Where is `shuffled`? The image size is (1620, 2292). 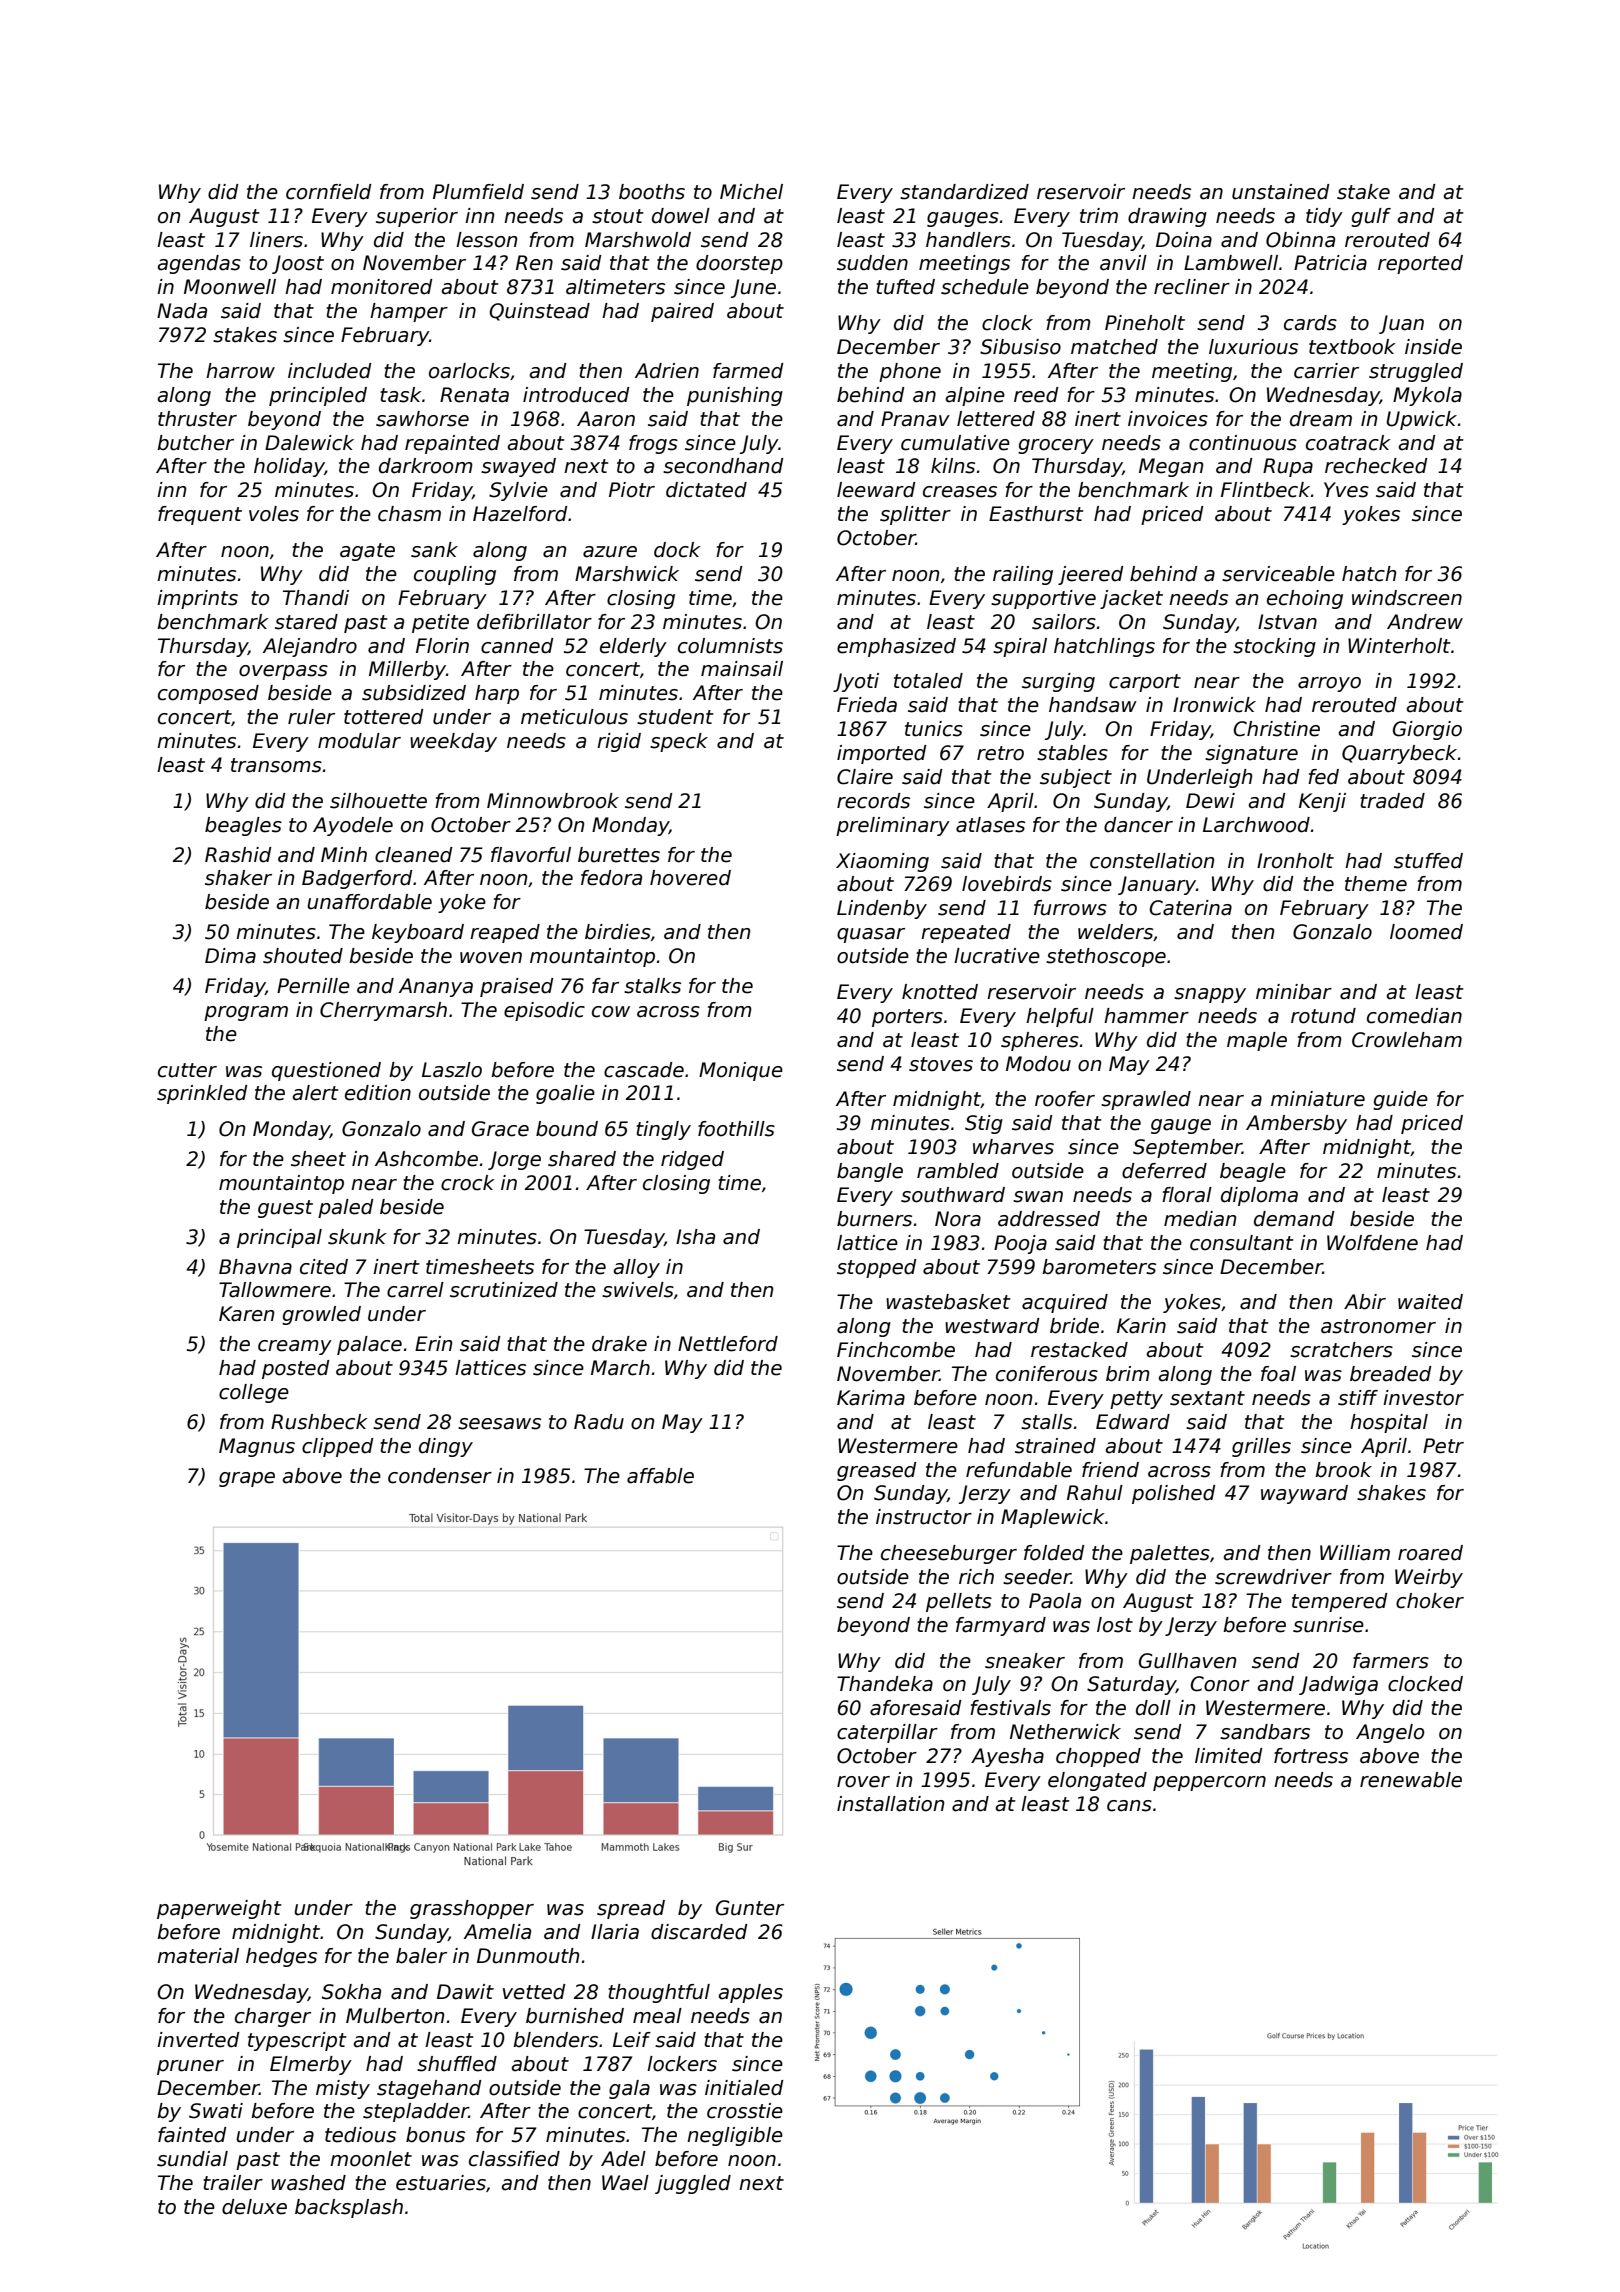
shuffled is located at coordinates (457, 2064).
